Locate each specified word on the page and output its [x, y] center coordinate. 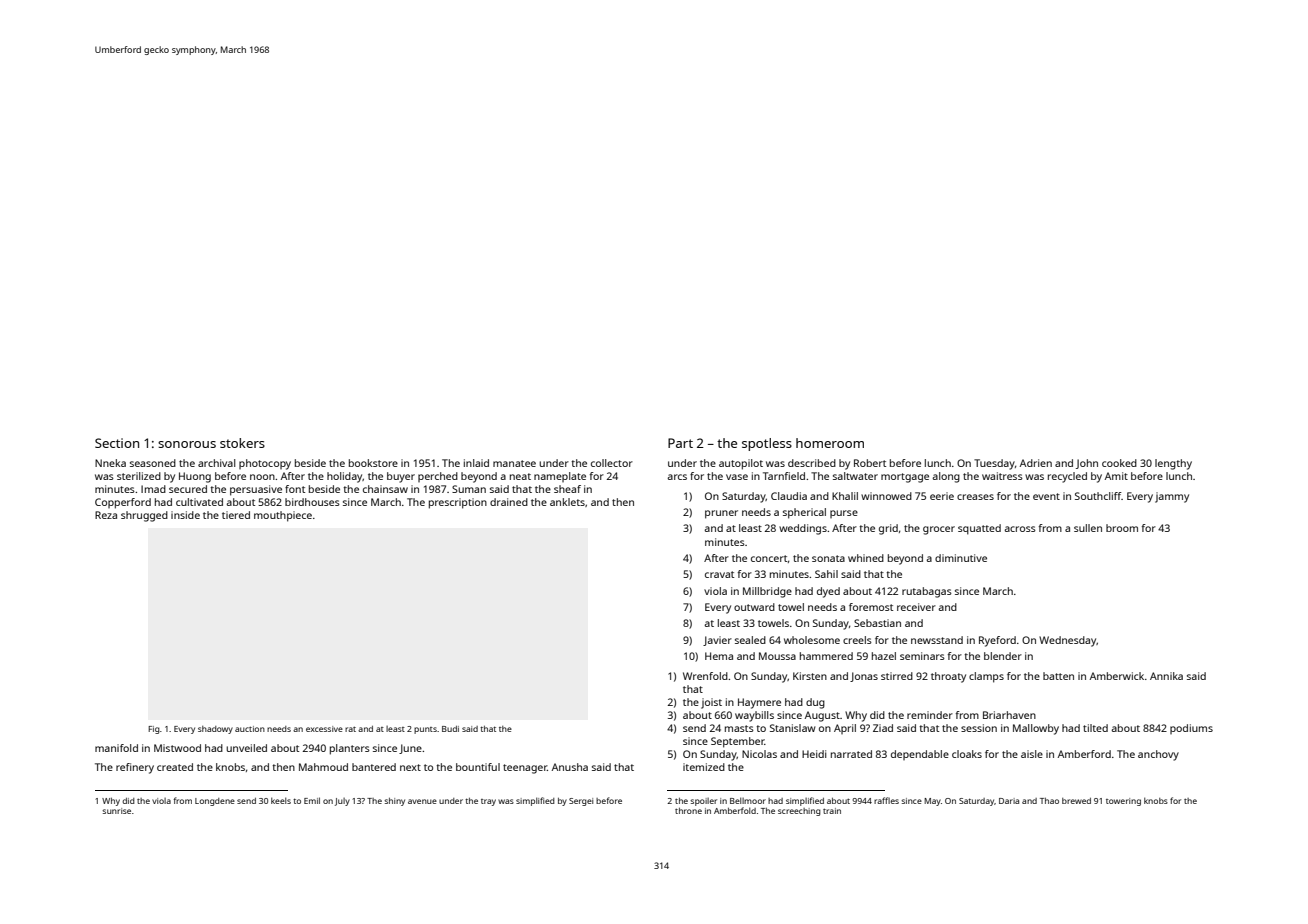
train [832, 811]
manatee [514, 463]
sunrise [116, 811]
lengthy [1173, 464]
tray [488, 802]
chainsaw [385, 489]
